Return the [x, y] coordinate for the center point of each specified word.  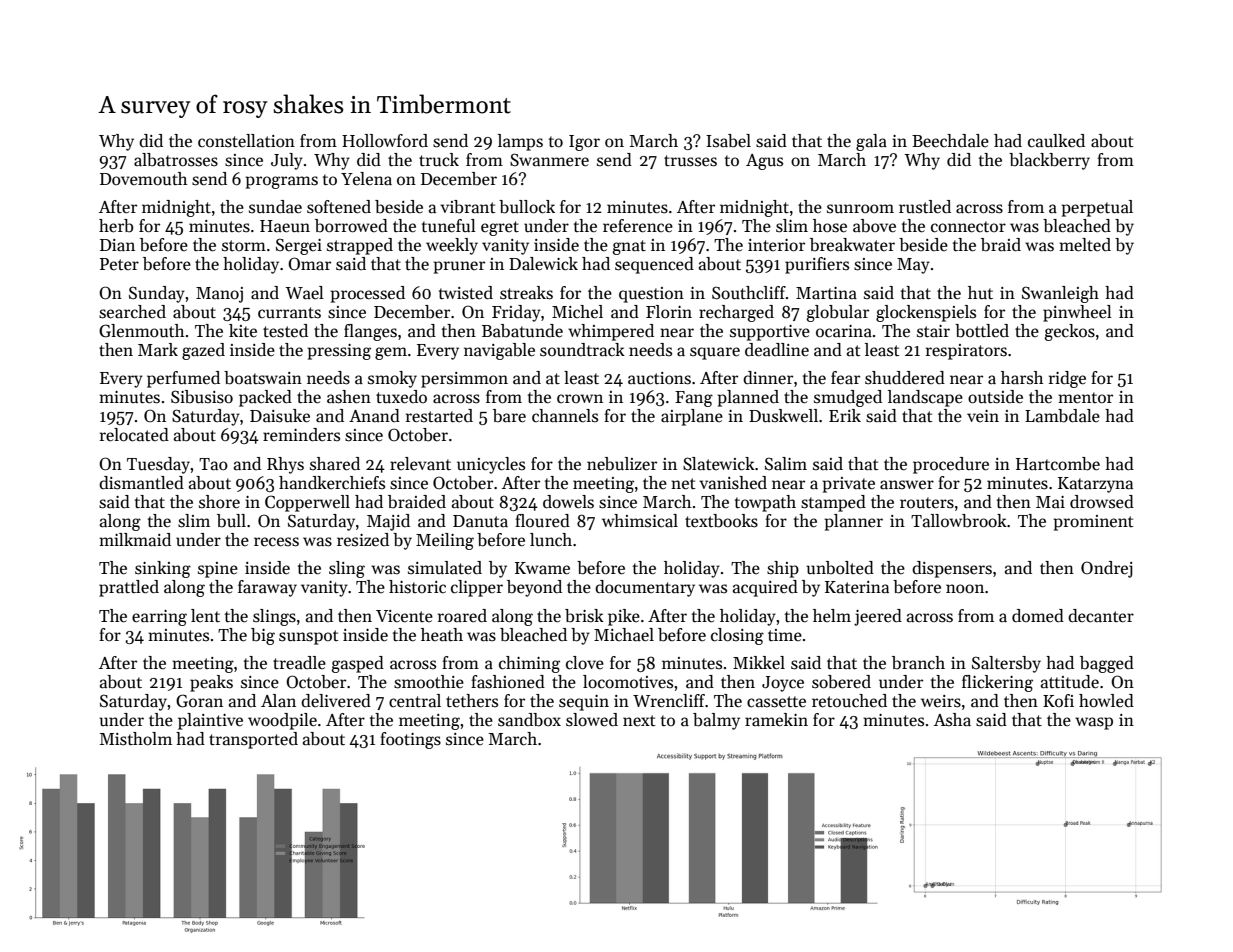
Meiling [445, 541]
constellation [246, 141]
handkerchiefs [332, 483]
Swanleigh [1060, 294]
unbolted [840, 568]
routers [927, 503]
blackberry [1049, 161]
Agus [764, 162]
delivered [336, 701]
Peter [119, 264]
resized [363, 540]
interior [776, 245]
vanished [733, 483]
